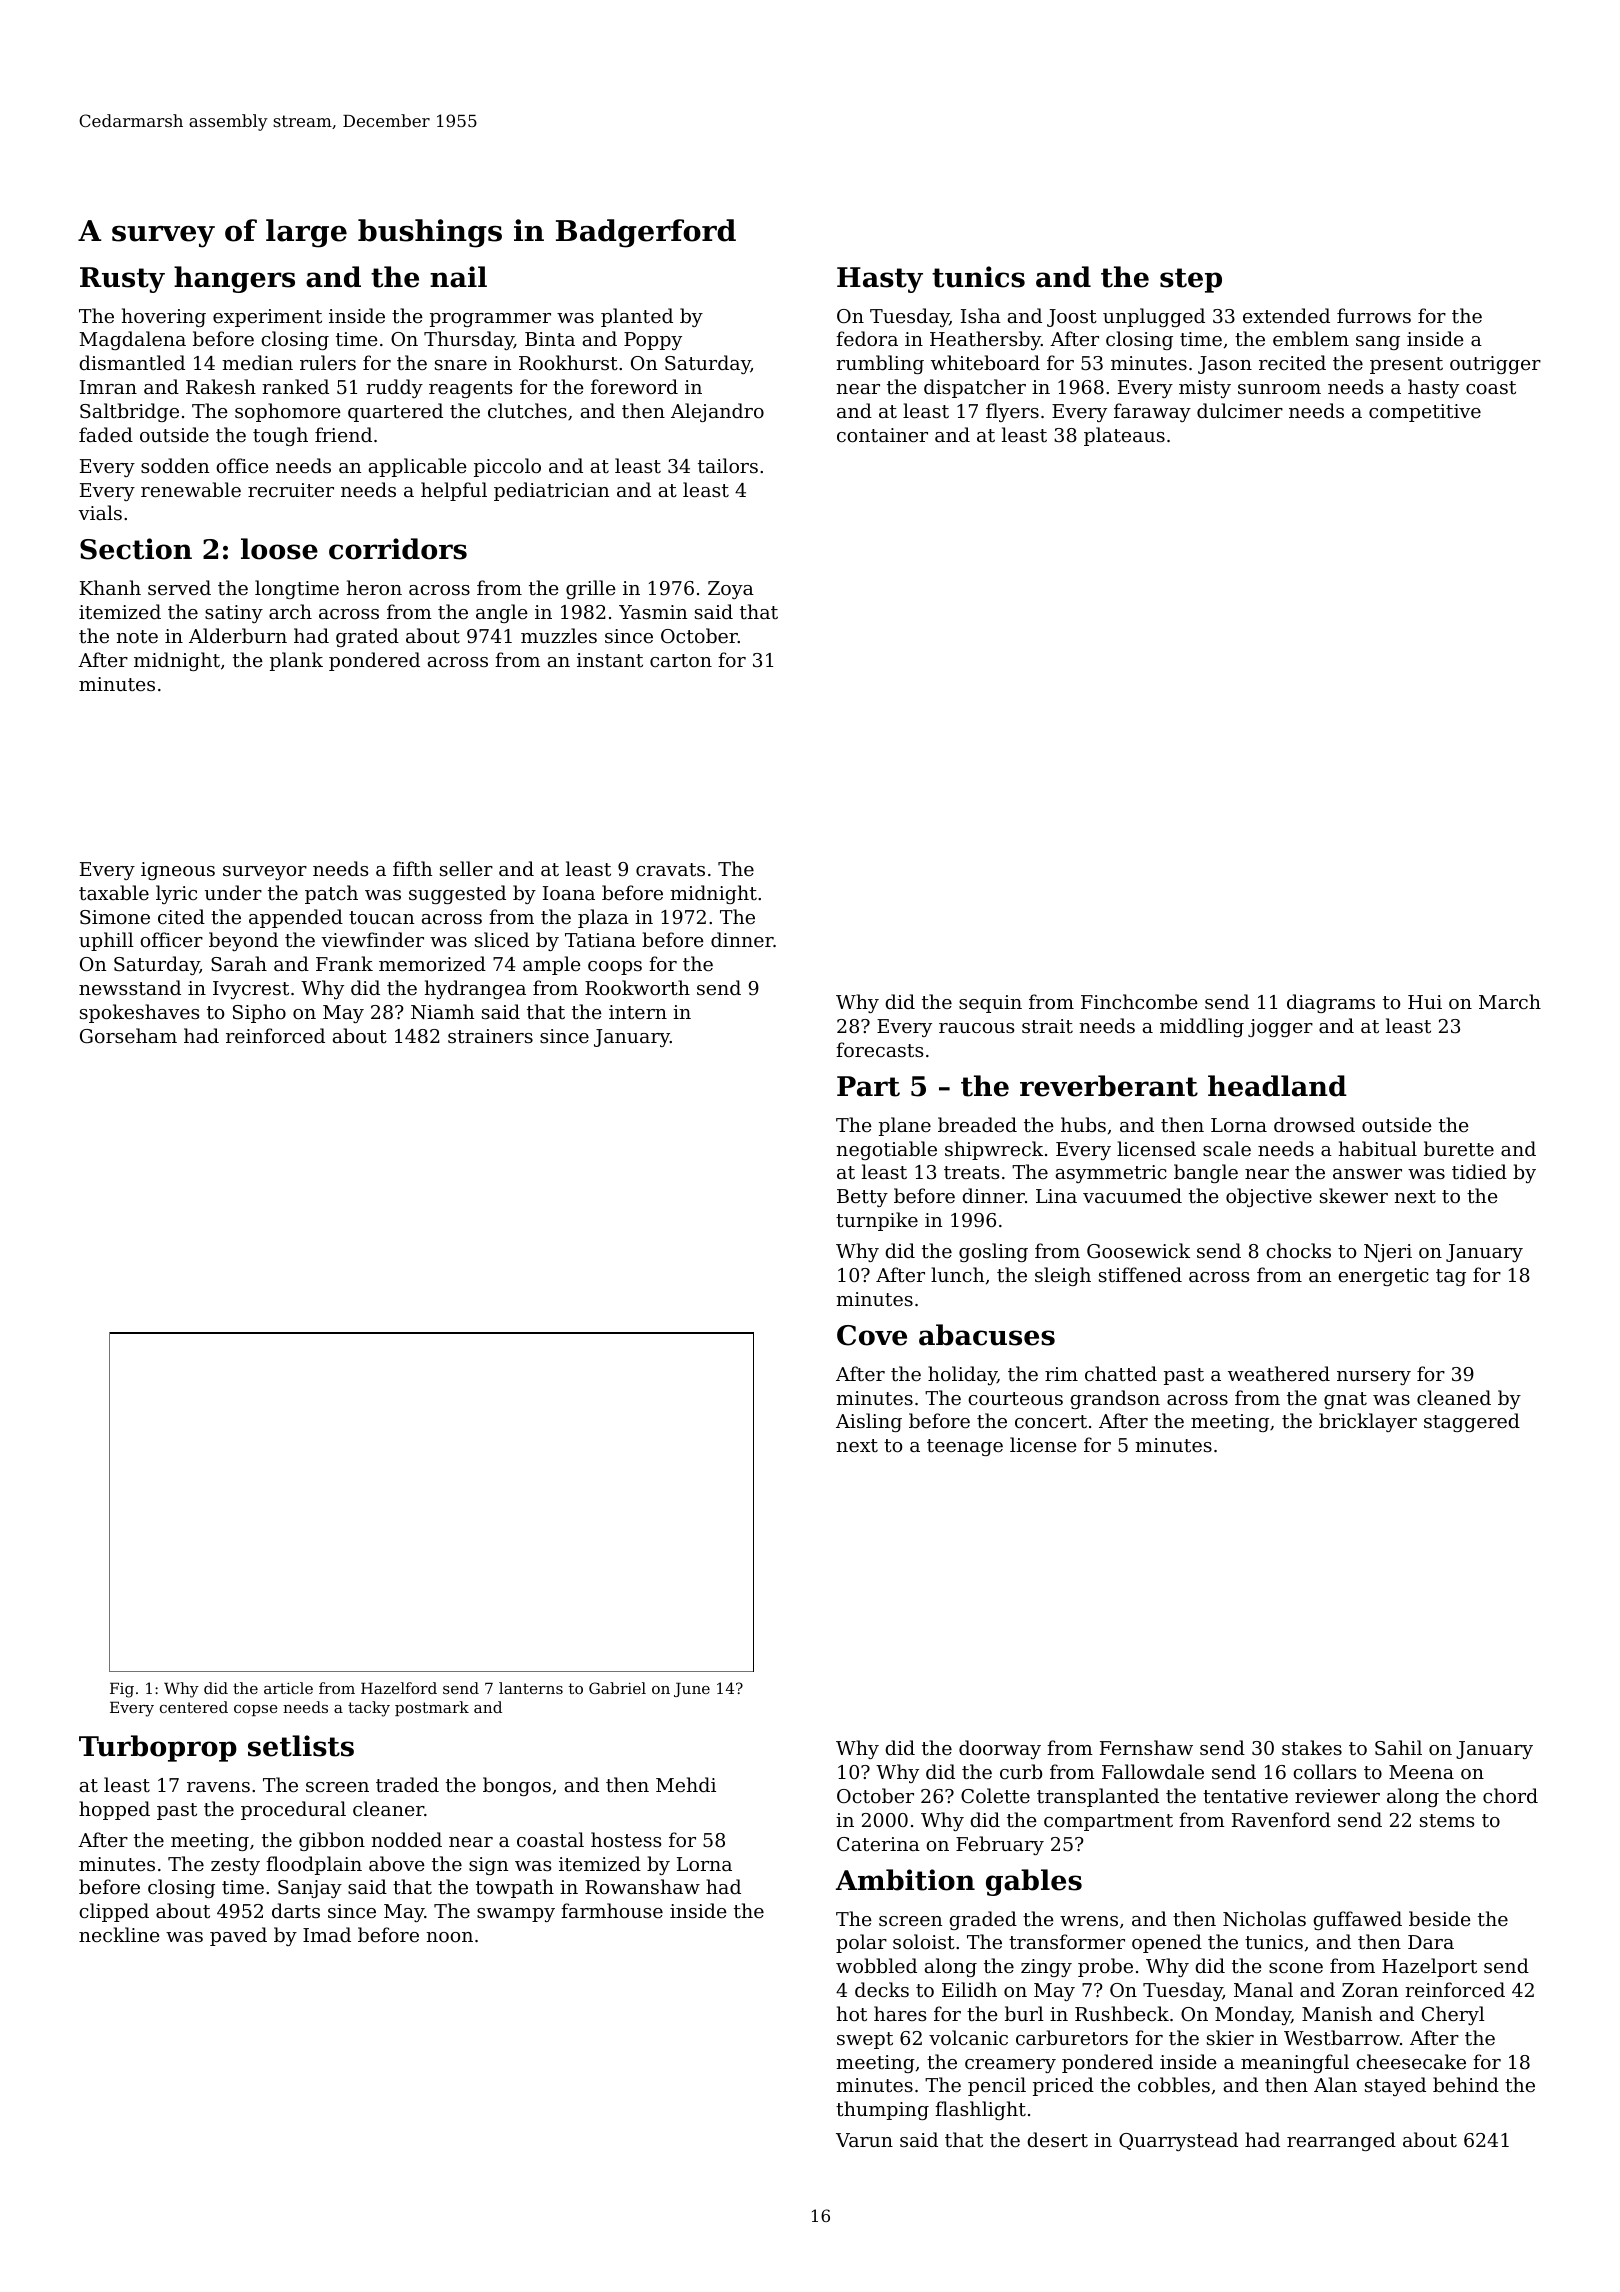 Image resolution: width=1620 pixels, height=2292 pixels. What do you see at coordinates (1345, 1400) in the image?
I see `gnat` at bounding box center [1345, 1400].
